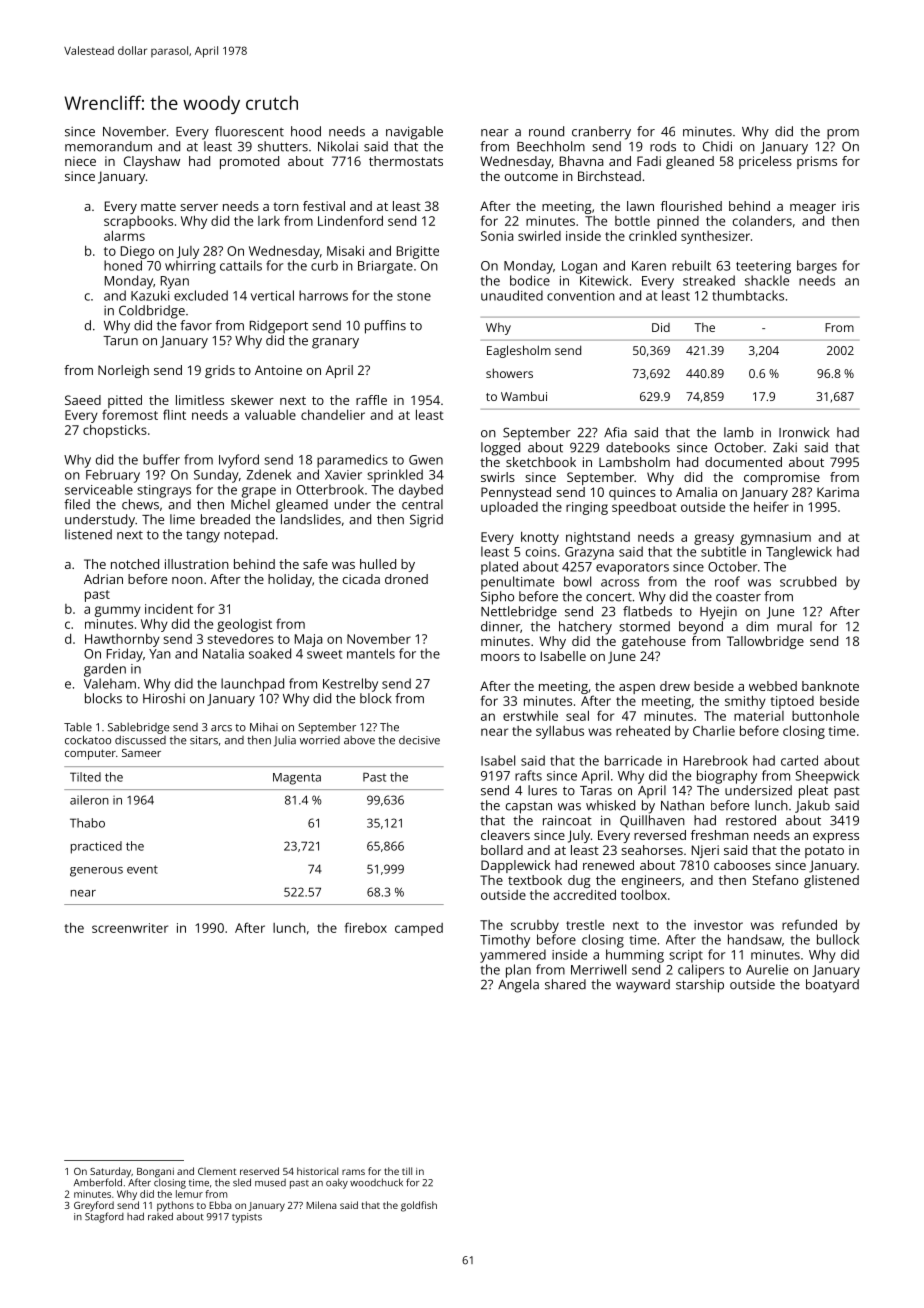 The height and width of the screenshot is (1308, 924). I want to click on Ironwick, so click(804, 432).
